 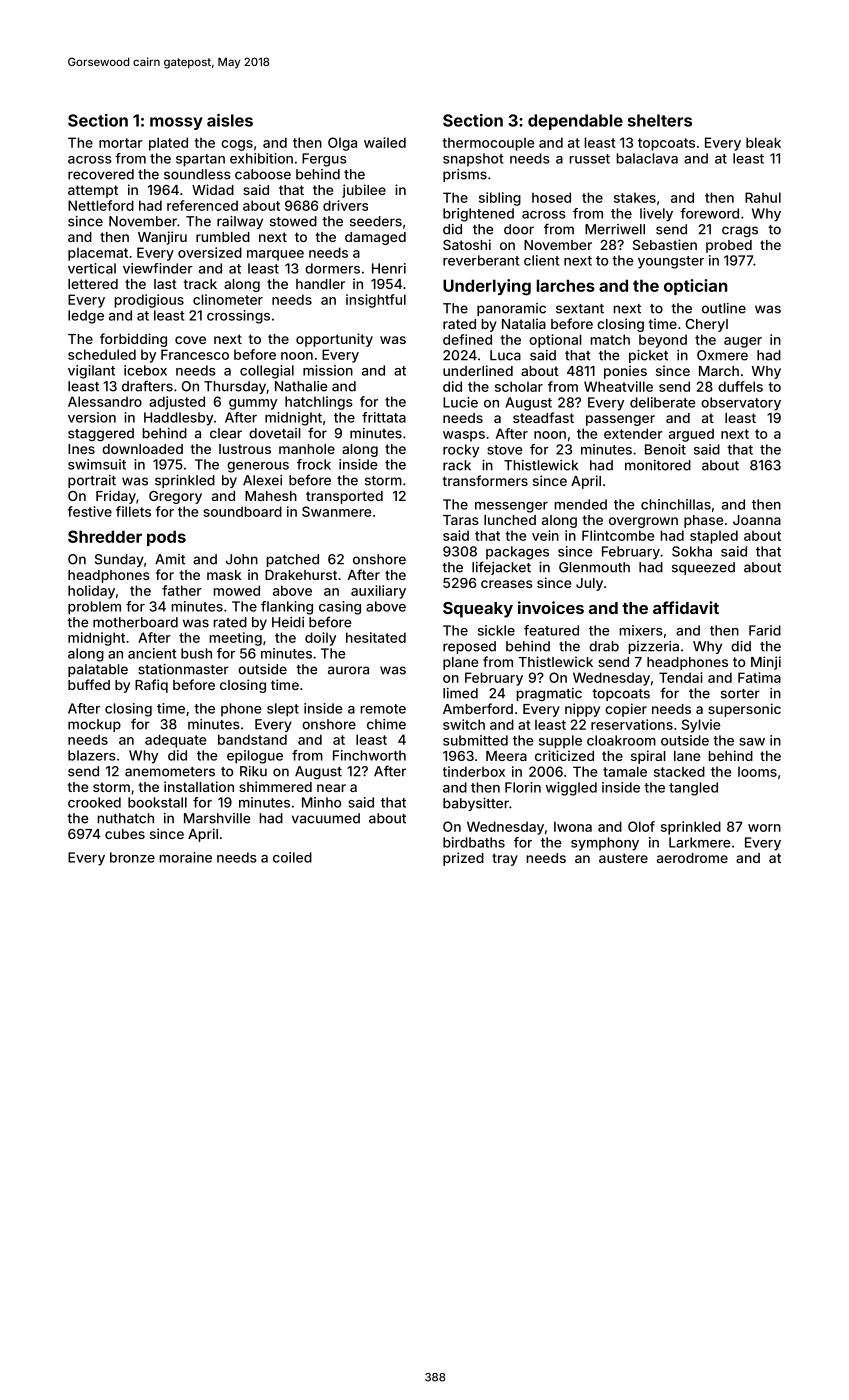 What do you see at coordinates (331, 788) in the image?
I see `near` at bounding box center [331, 788].
